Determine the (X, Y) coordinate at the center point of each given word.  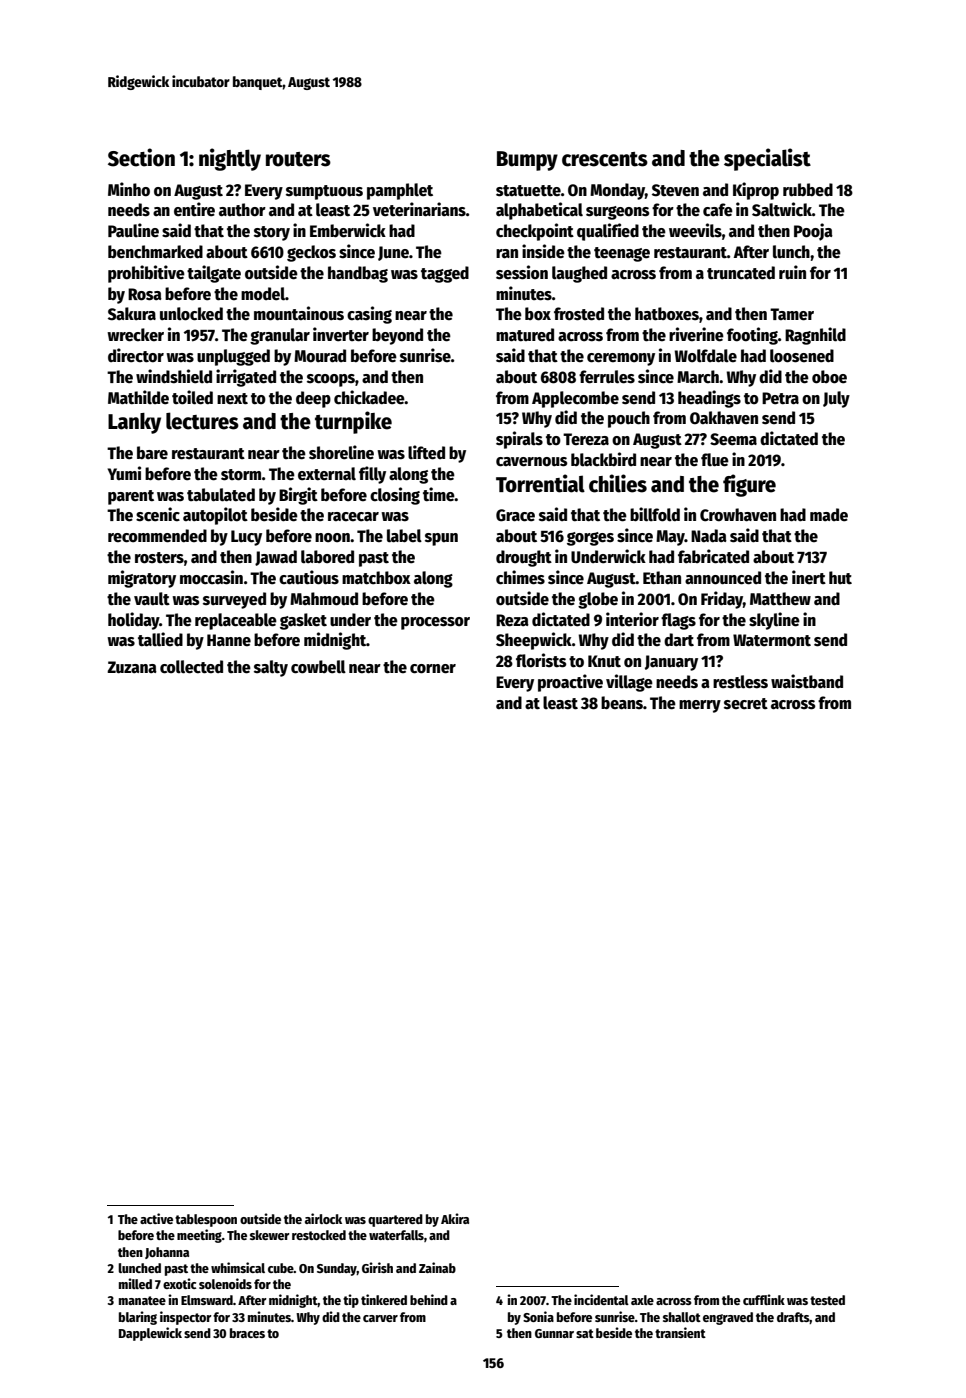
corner (433, 669)
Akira (455, 1218)
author (242, 210)
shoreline (341, 452)
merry (700, 706)
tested (827, 1300)
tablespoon (206, 1220)
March (698, 377)
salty (271, 668)
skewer (270, 1235)
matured (525, 335)
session (522, 272)
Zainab (437, 1267)
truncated (741, 273)
